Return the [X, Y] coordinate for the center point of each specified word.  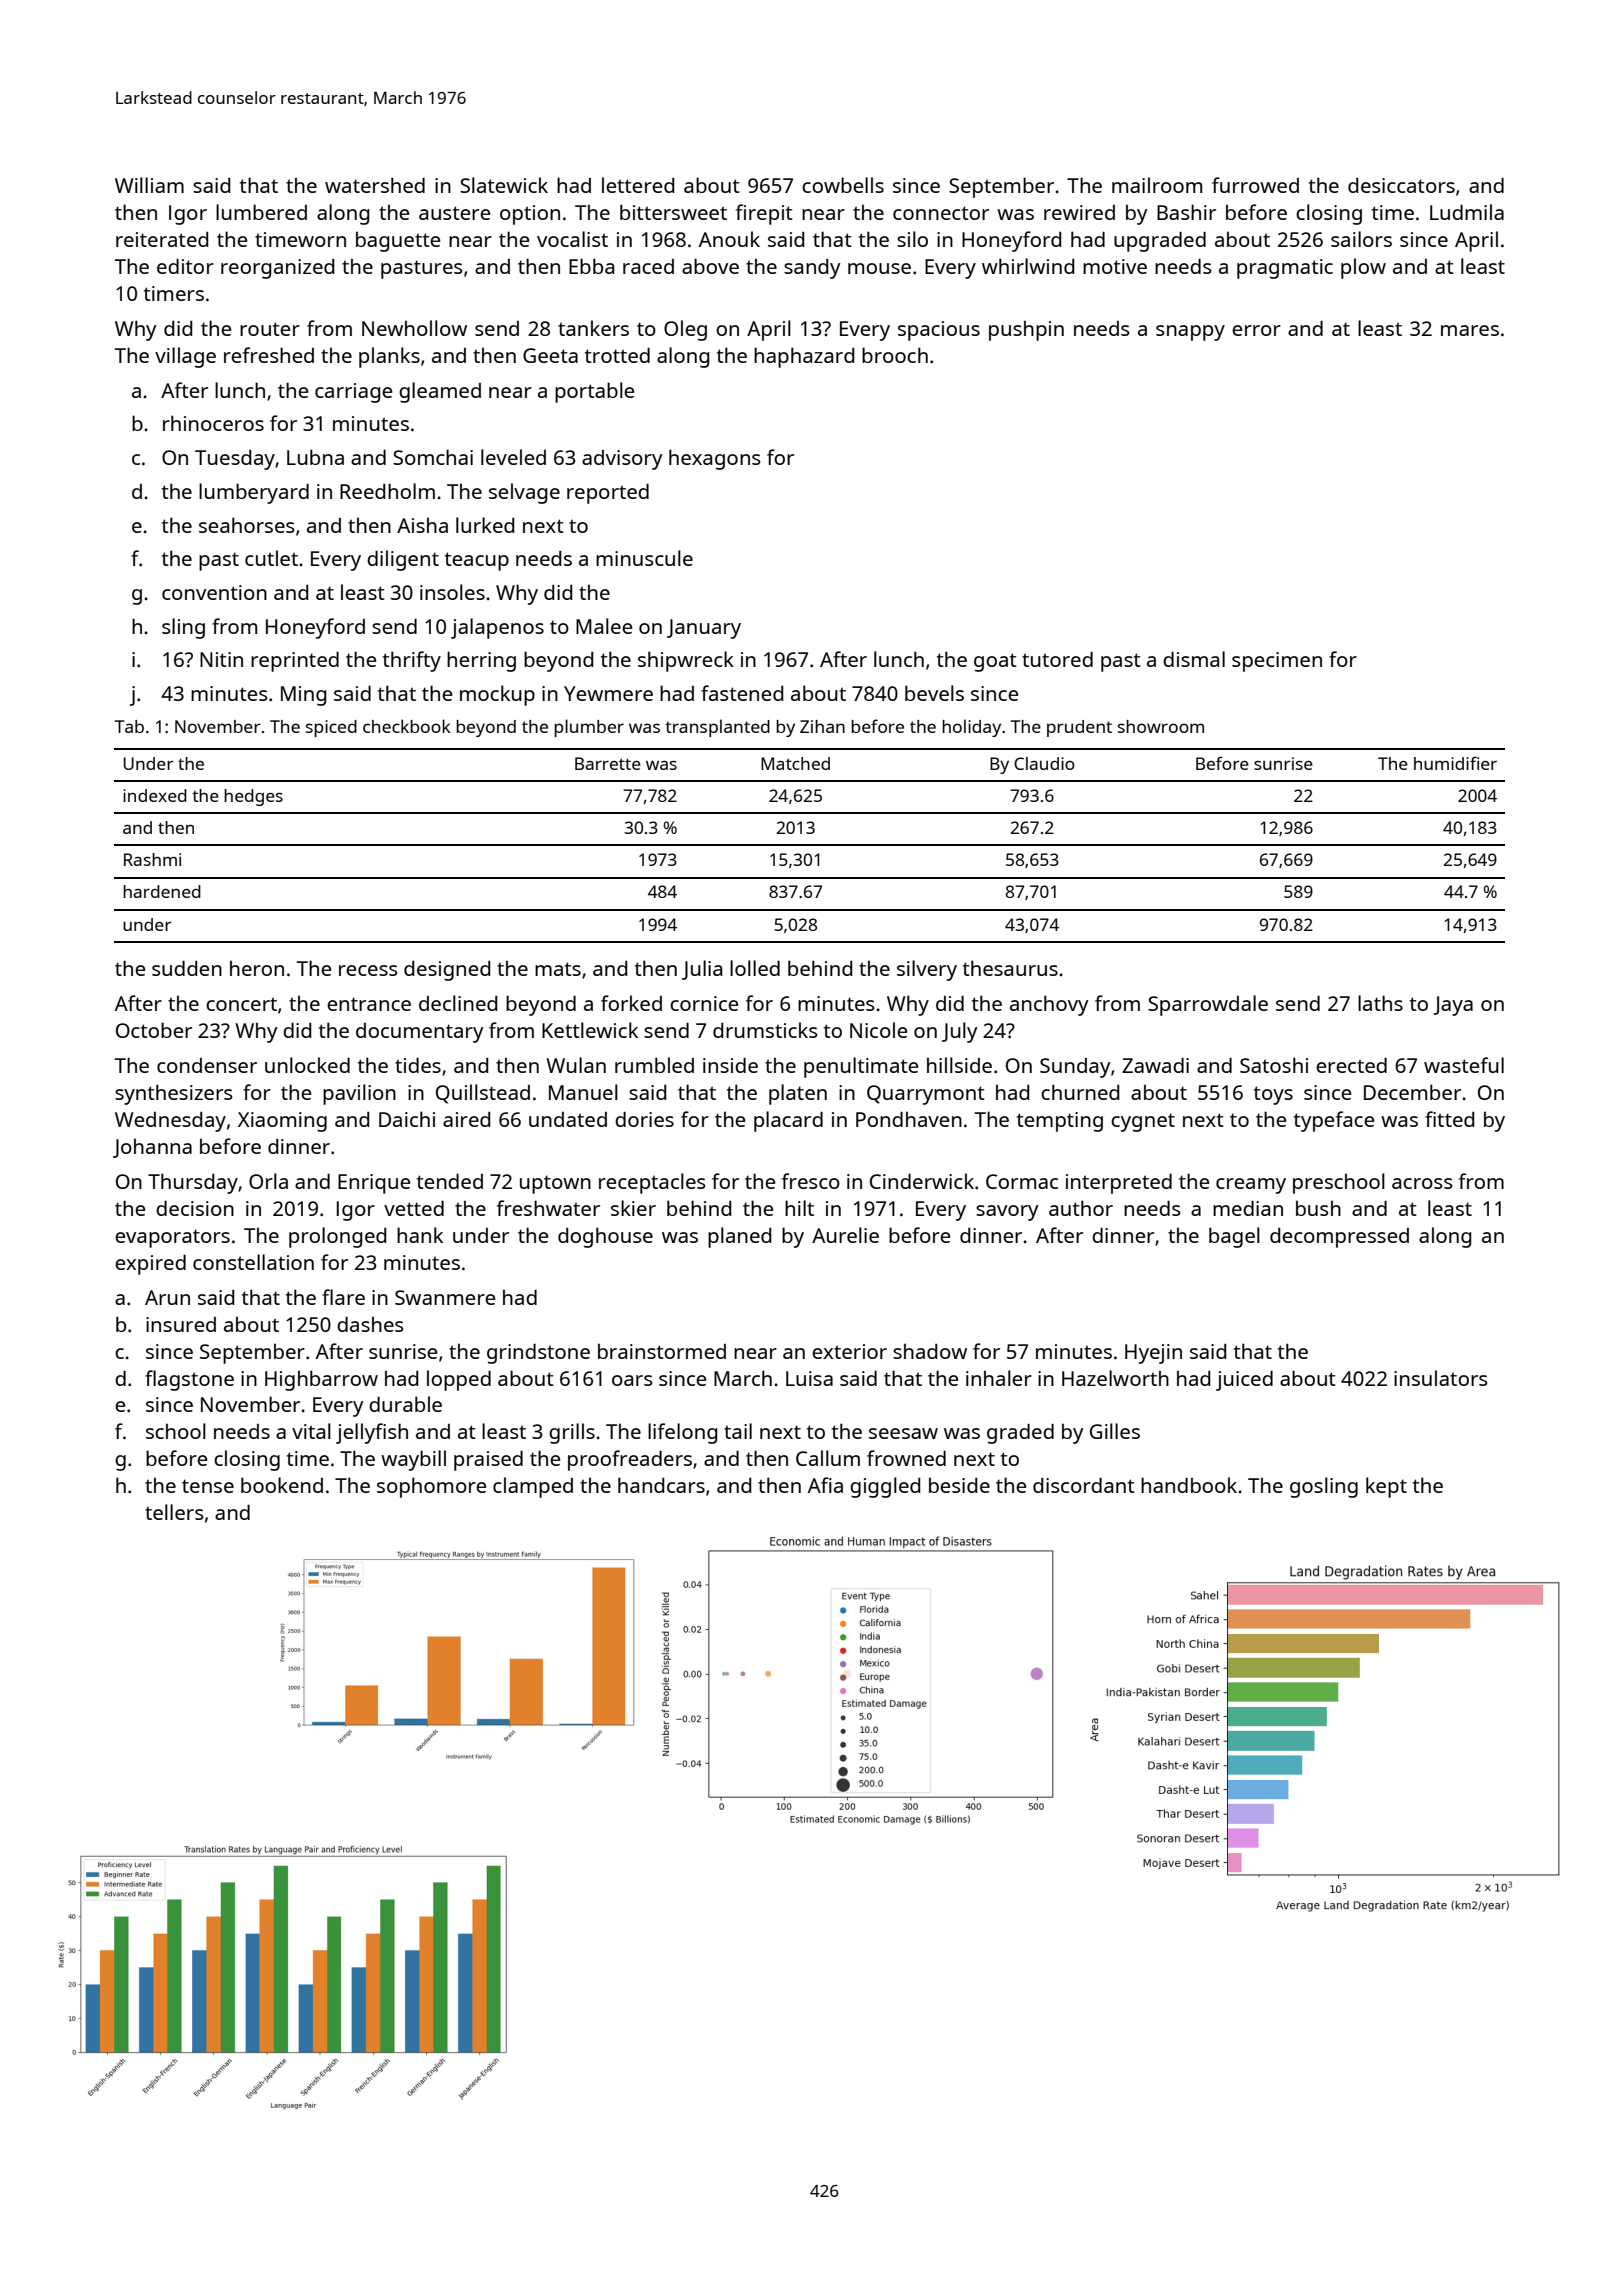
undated [568, 1119]
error [1256, 330]
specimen [1277, 662]
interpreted [1119, 1184]
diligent [403, 560]
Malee [604, 626]
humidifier [1455, 763]
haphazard [804, 357]
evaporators [172, 1238]
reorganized [277, 269]
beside [959, 1485]
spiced [331, 728]
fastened [742, 693]
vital [311, 1431]
